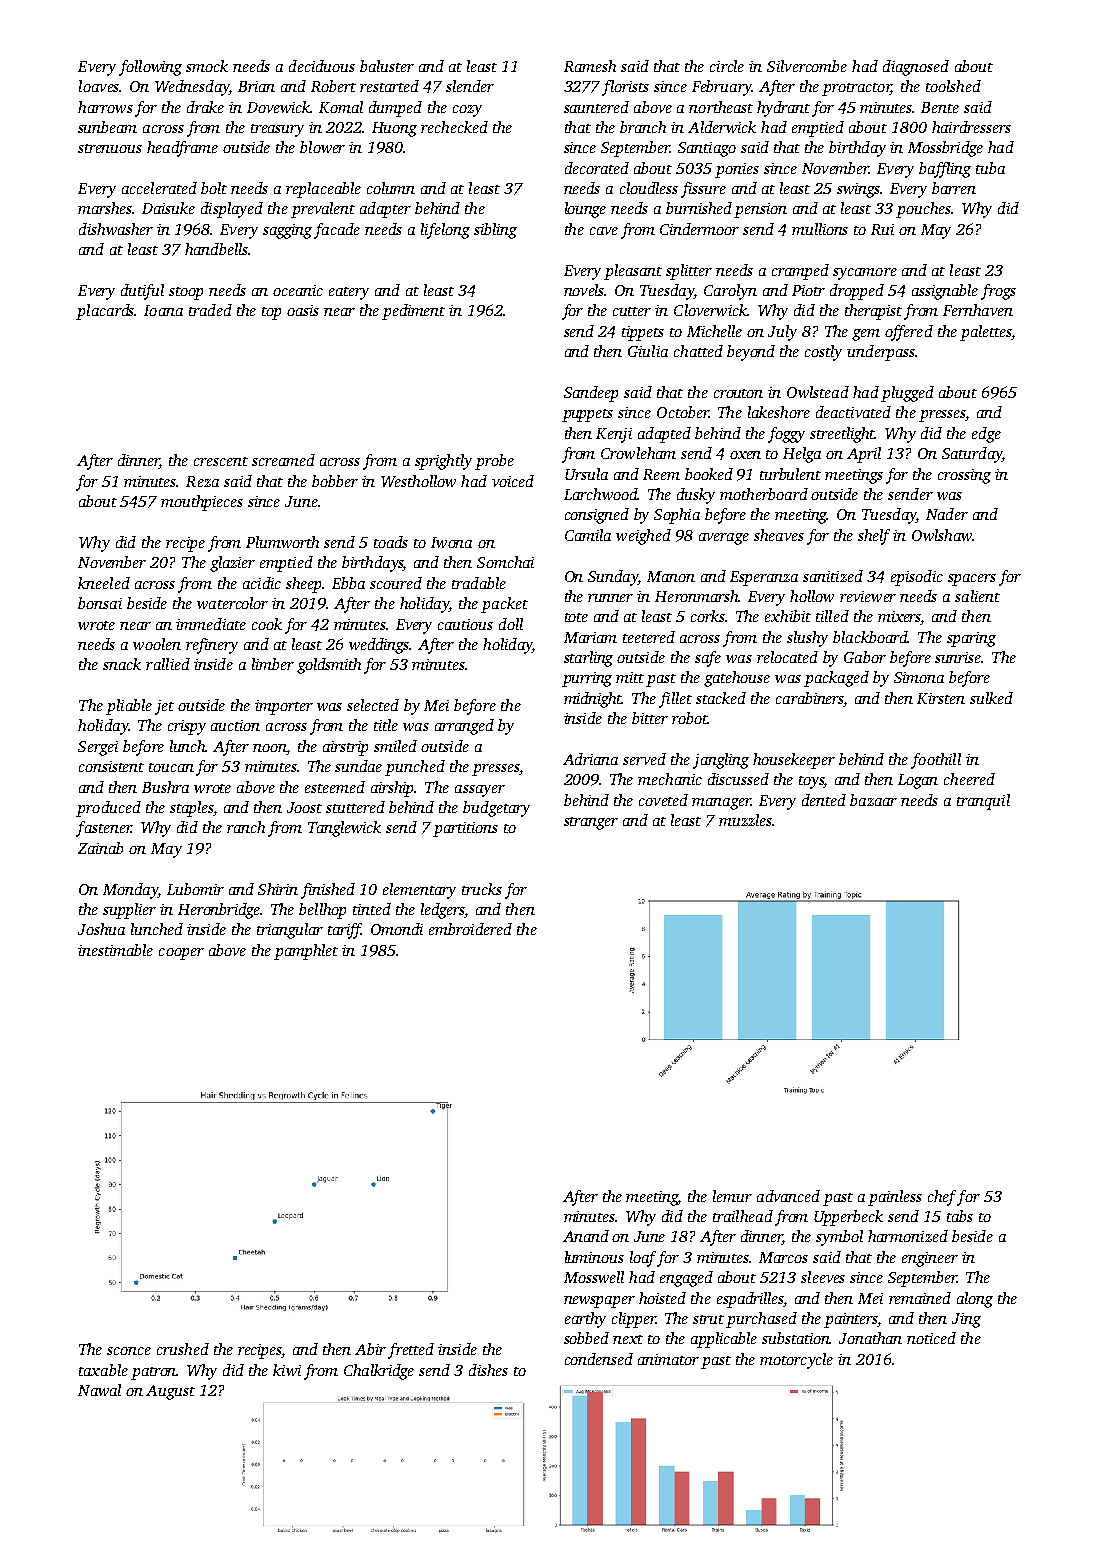 The height and width of the image is (1557, 1101). Describe the element at coordinates (732, 1196) in the image. I see `lemur` at that location.
